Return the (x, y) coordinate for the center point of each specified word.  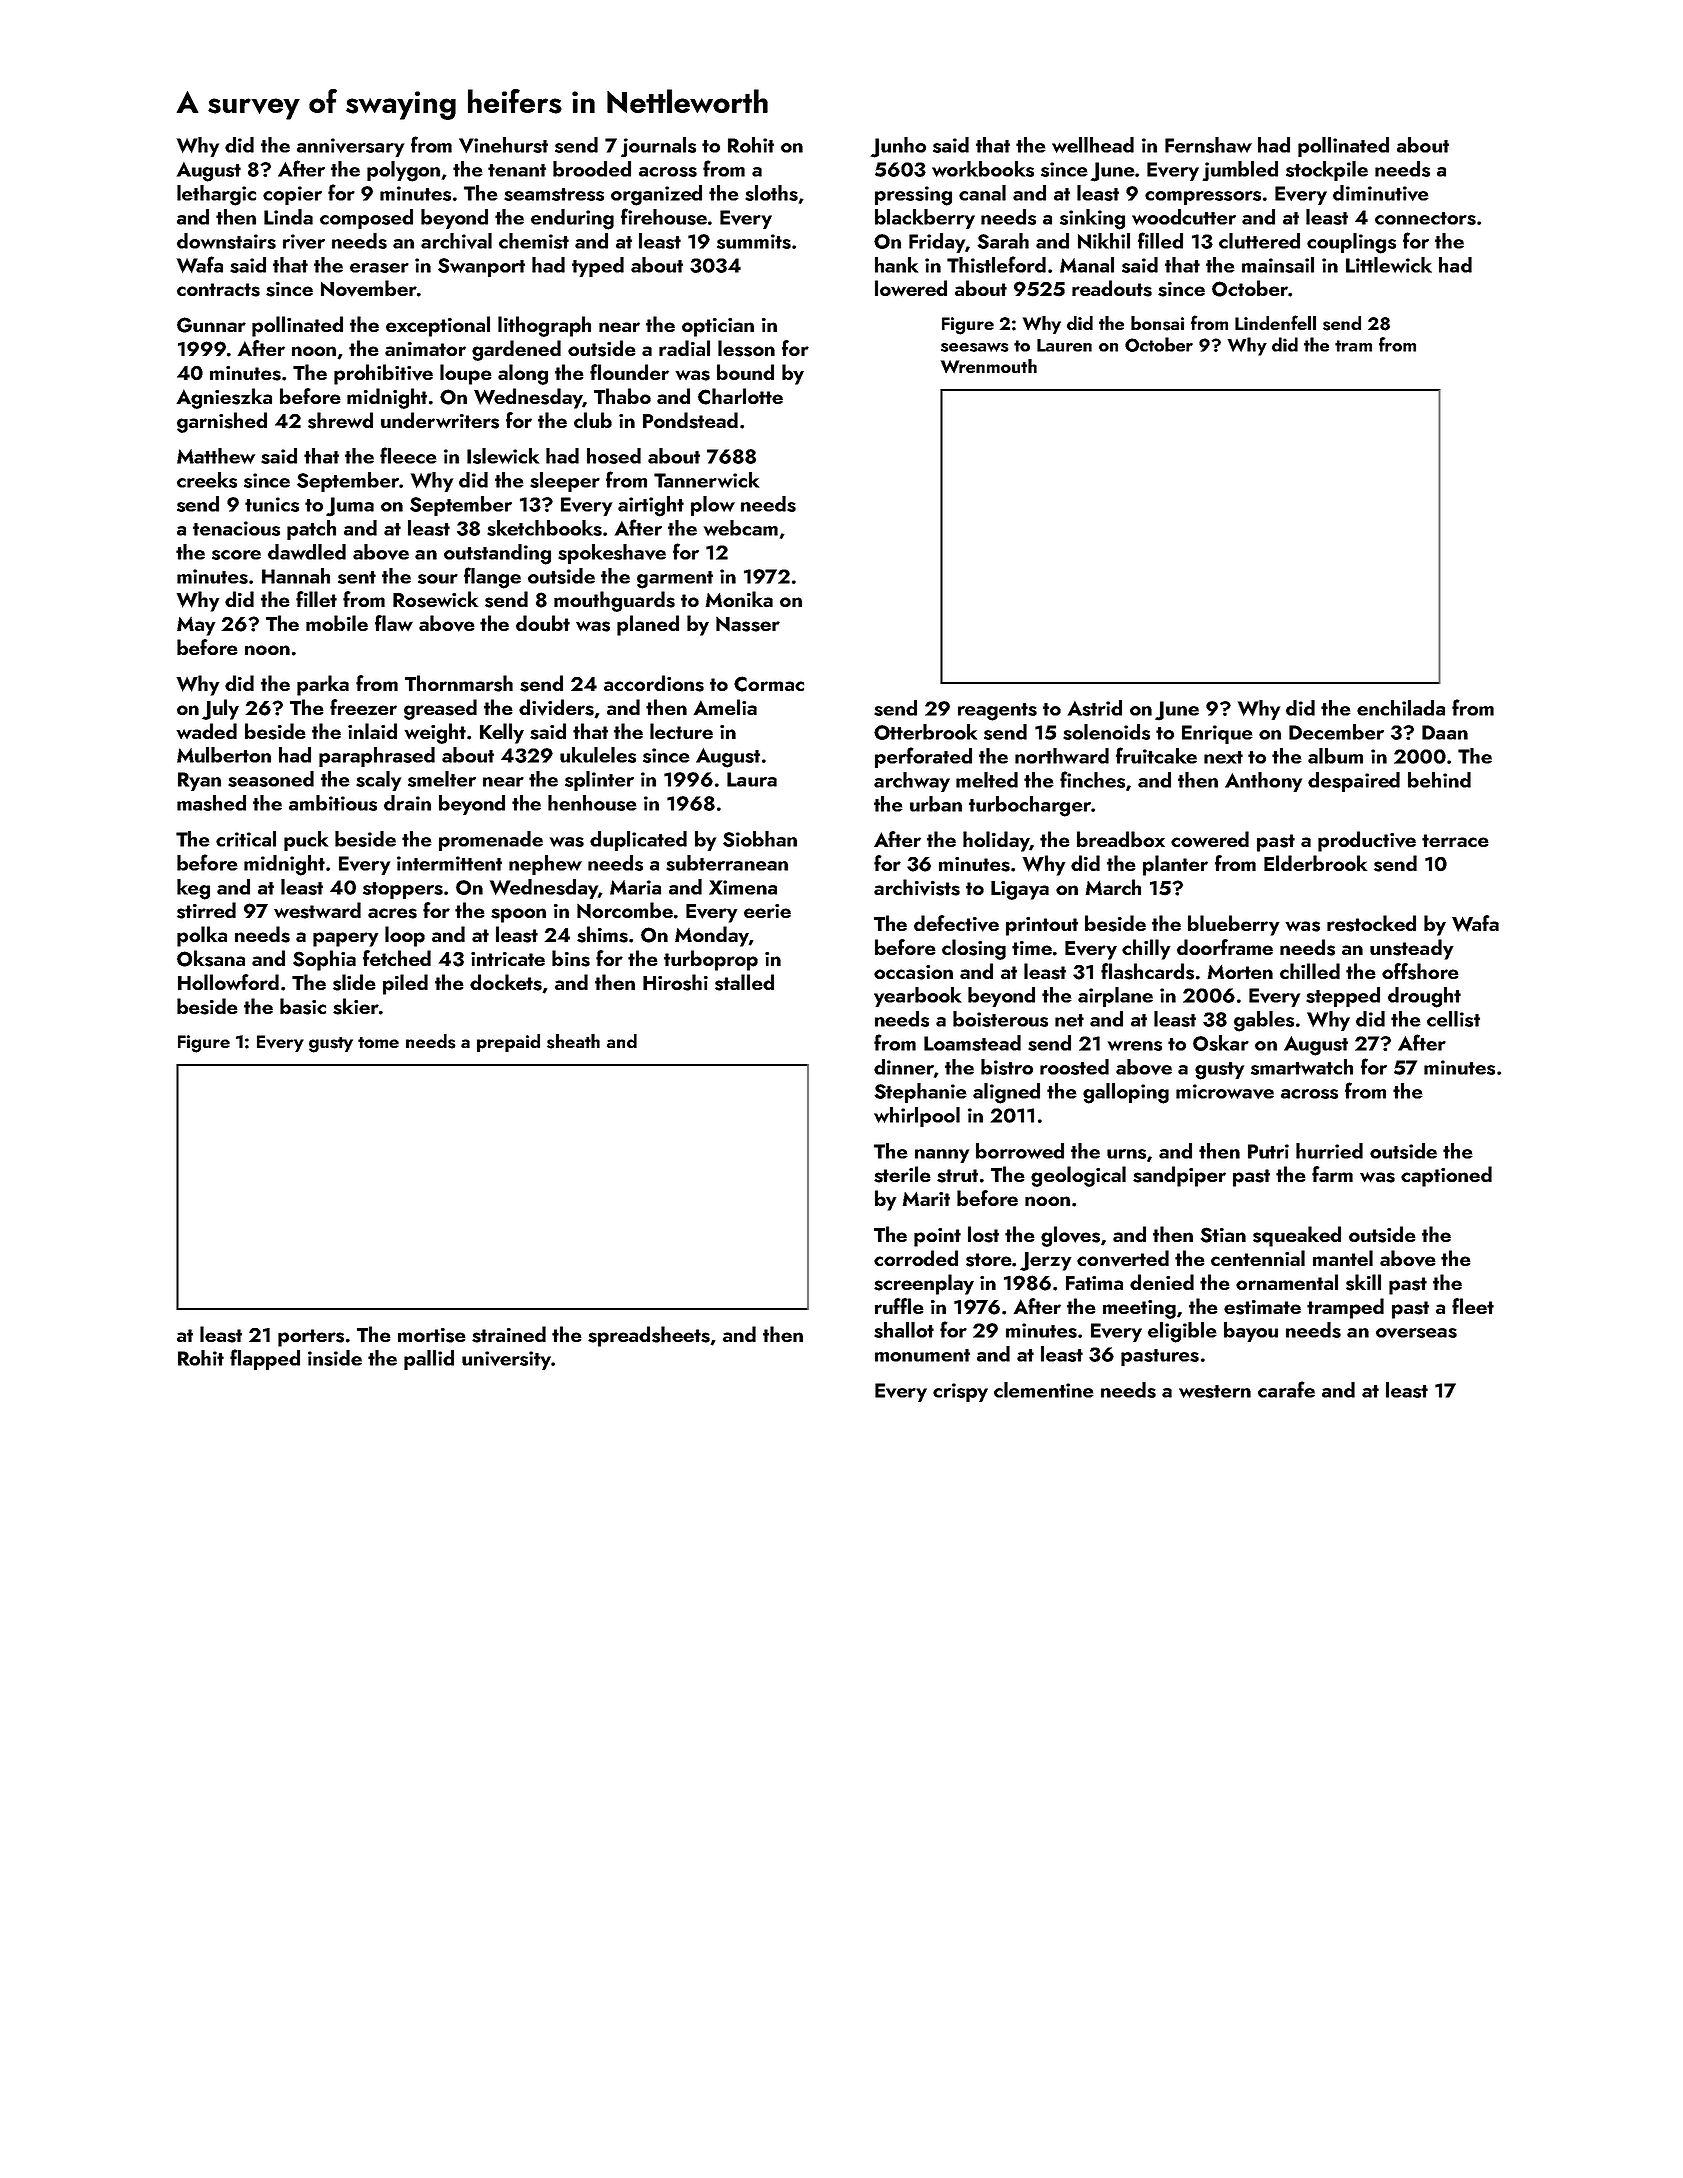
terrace (1455, 840)
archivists (917, 887)
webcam (741, 528)
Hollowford (228, 982)
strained (509, 1334)
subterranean (727, 863)
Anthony (1263, 782)
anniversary (350, 147)
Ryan (199, 781)
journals (658, 147)
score (236, 555)
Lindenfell (1275, 322)
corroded (916, 1258)
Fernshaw (1208, 145)
